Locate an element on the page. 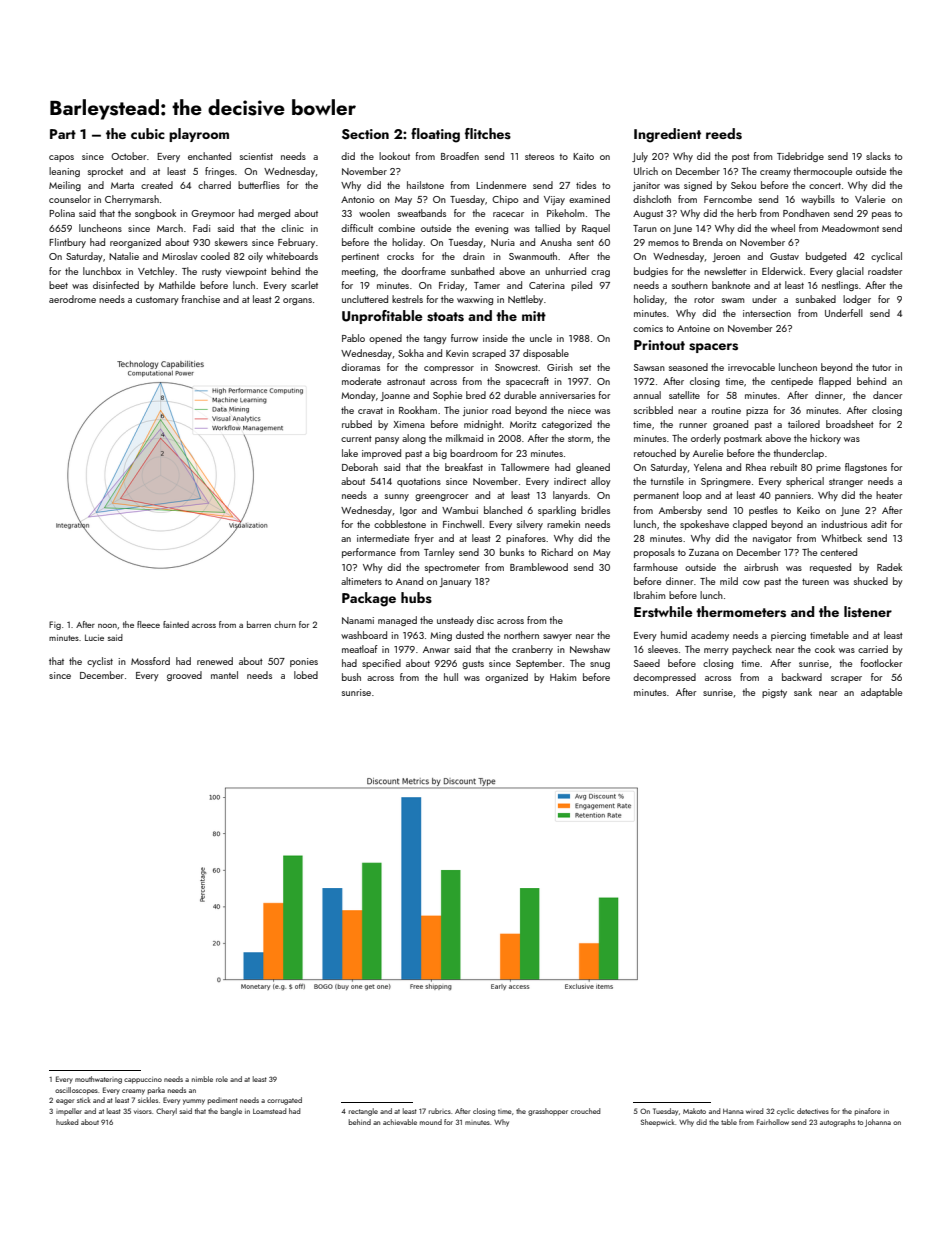  flitches is located at coordinates (488, 133).
